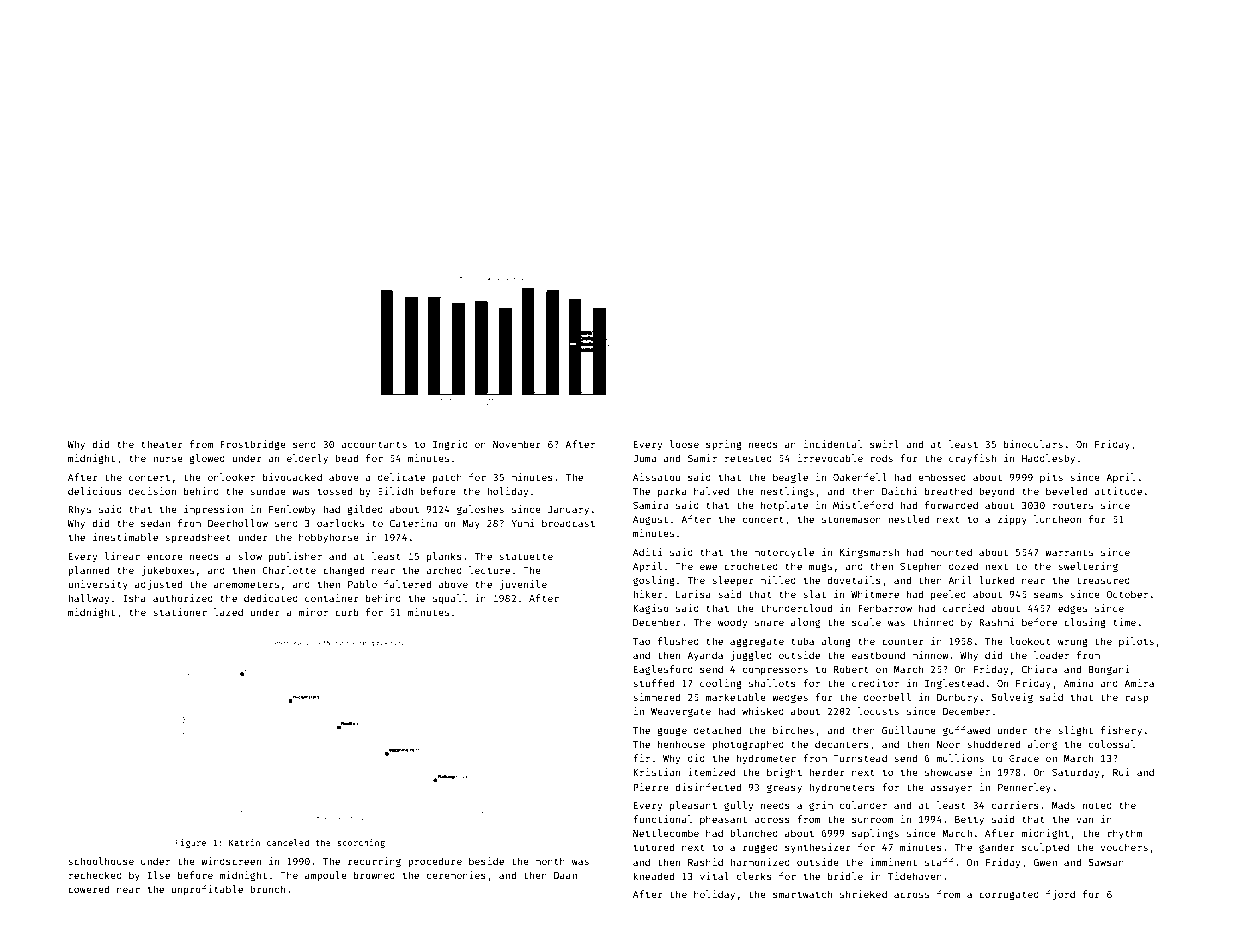 Image resolution: width=1233 pixels, height=952 pixels. Describe the element at coordinates (930, 655) in the screenshot. I see `minnow` at that location.
